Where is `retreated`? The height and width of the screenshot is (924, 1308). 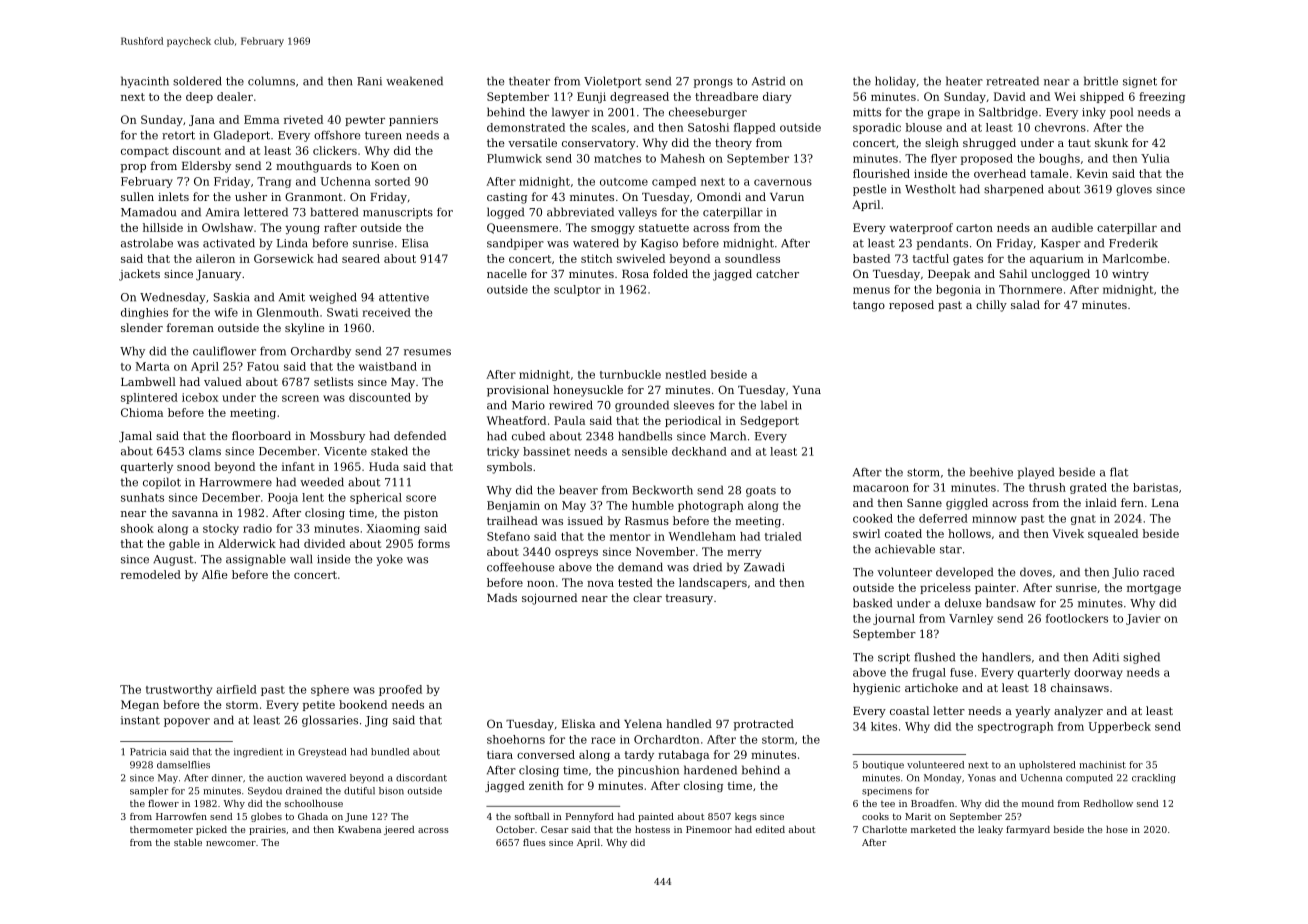 retreated is located at coordinates (1012, 81).
